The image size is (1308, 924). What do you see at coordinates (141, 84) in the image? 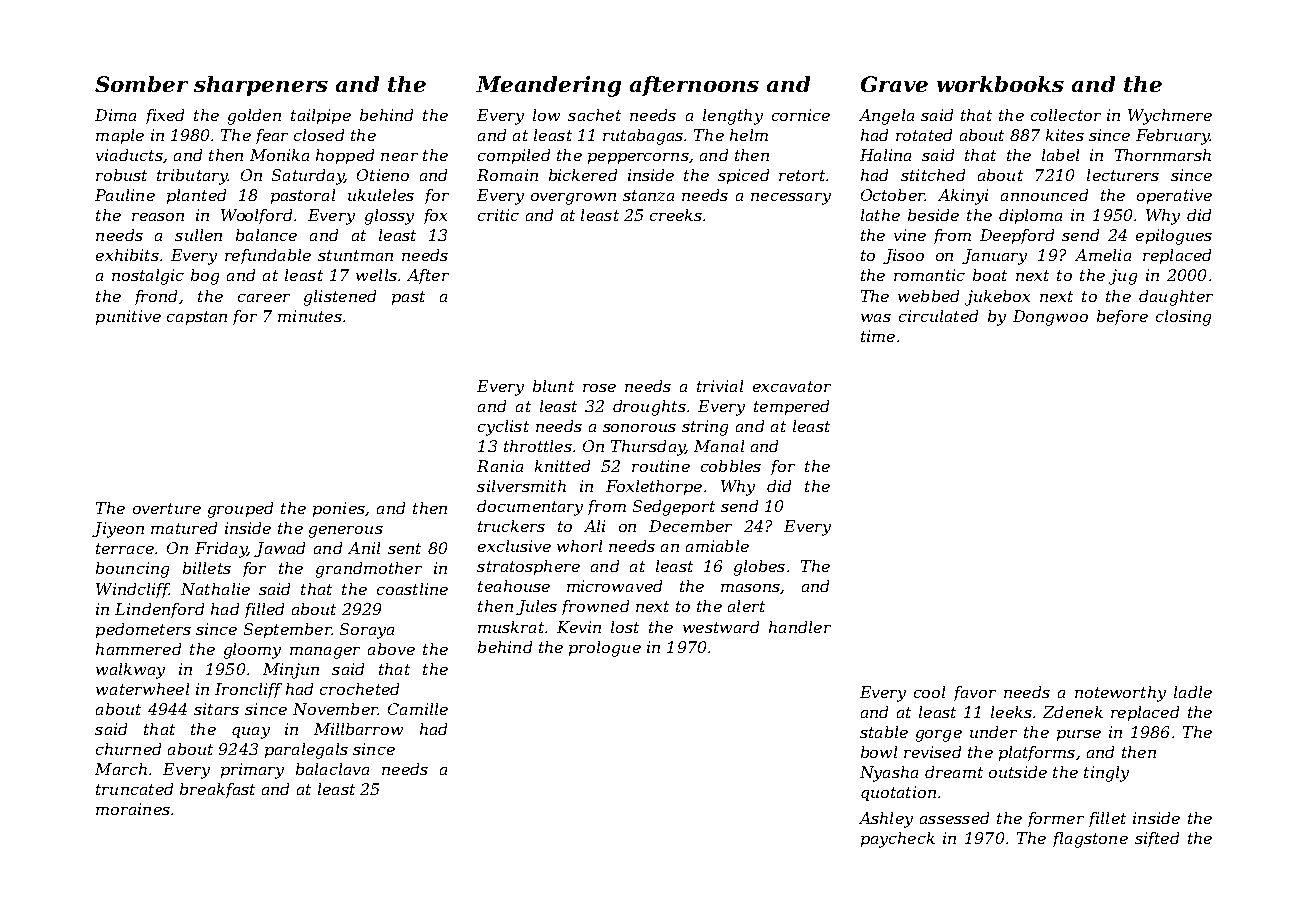
I see `Somber` at bounding box center [141, 84].
